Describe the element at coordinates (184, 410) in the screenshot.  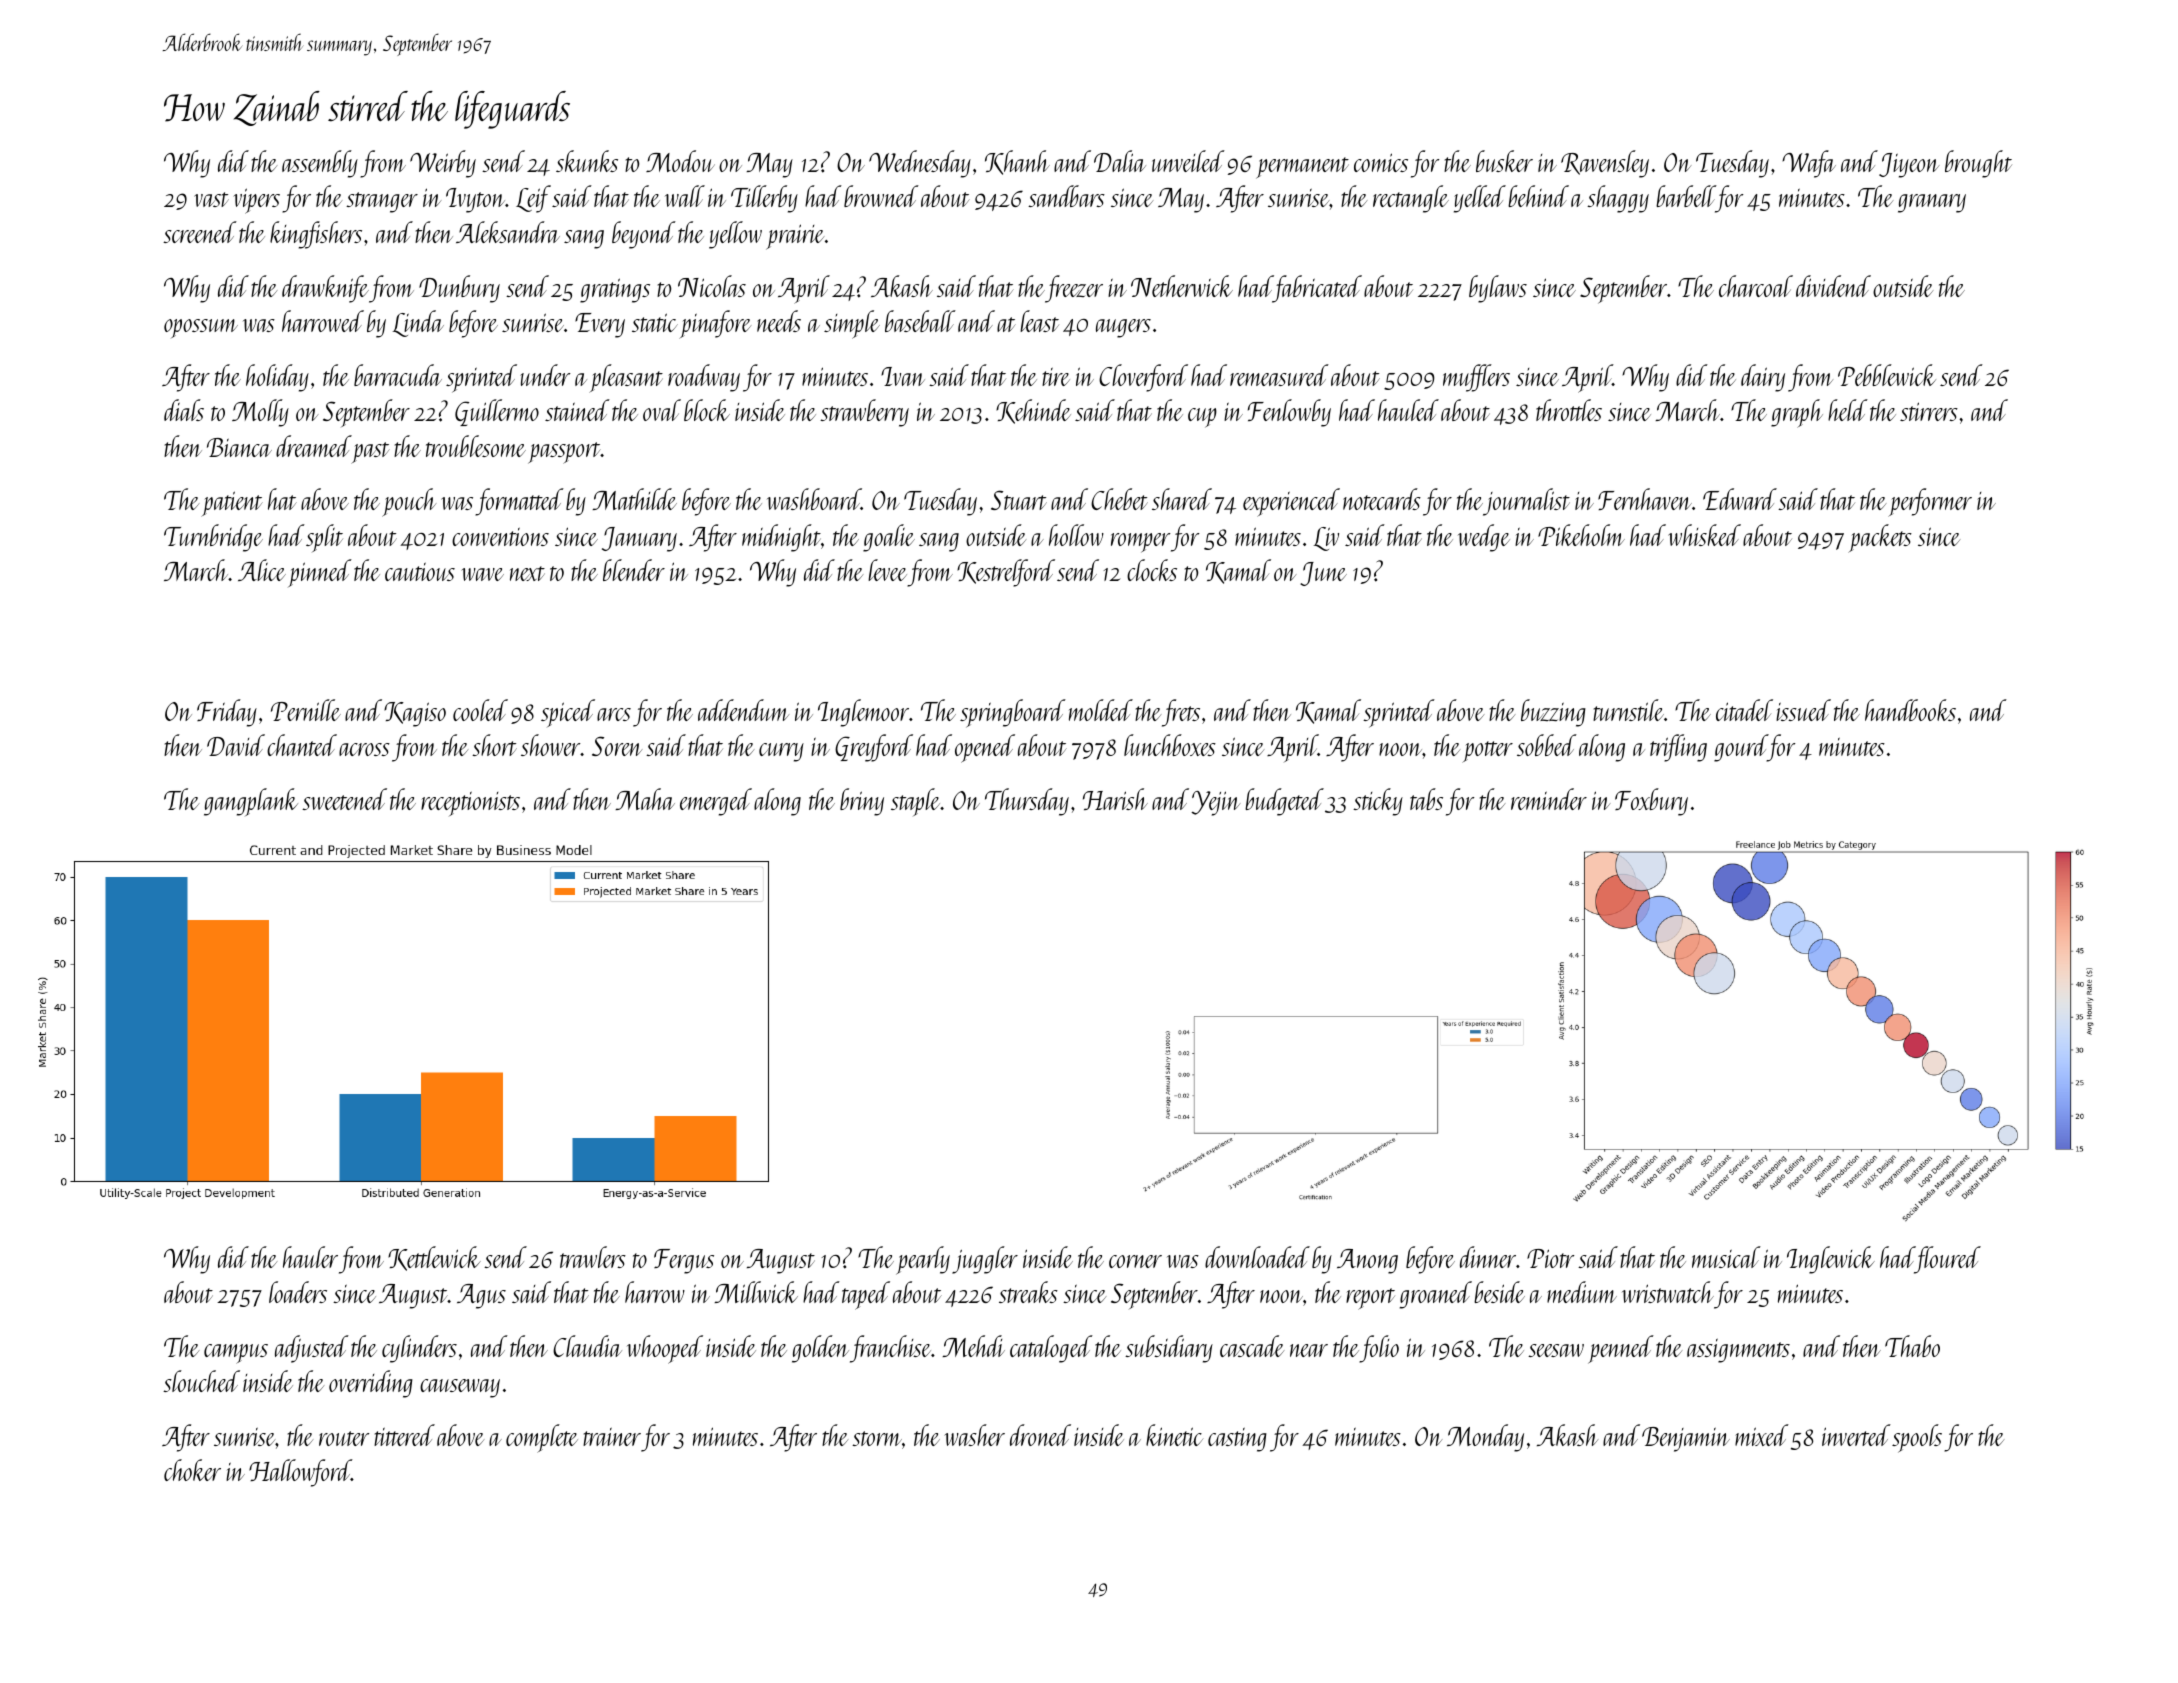
I see `dials` at that location.
